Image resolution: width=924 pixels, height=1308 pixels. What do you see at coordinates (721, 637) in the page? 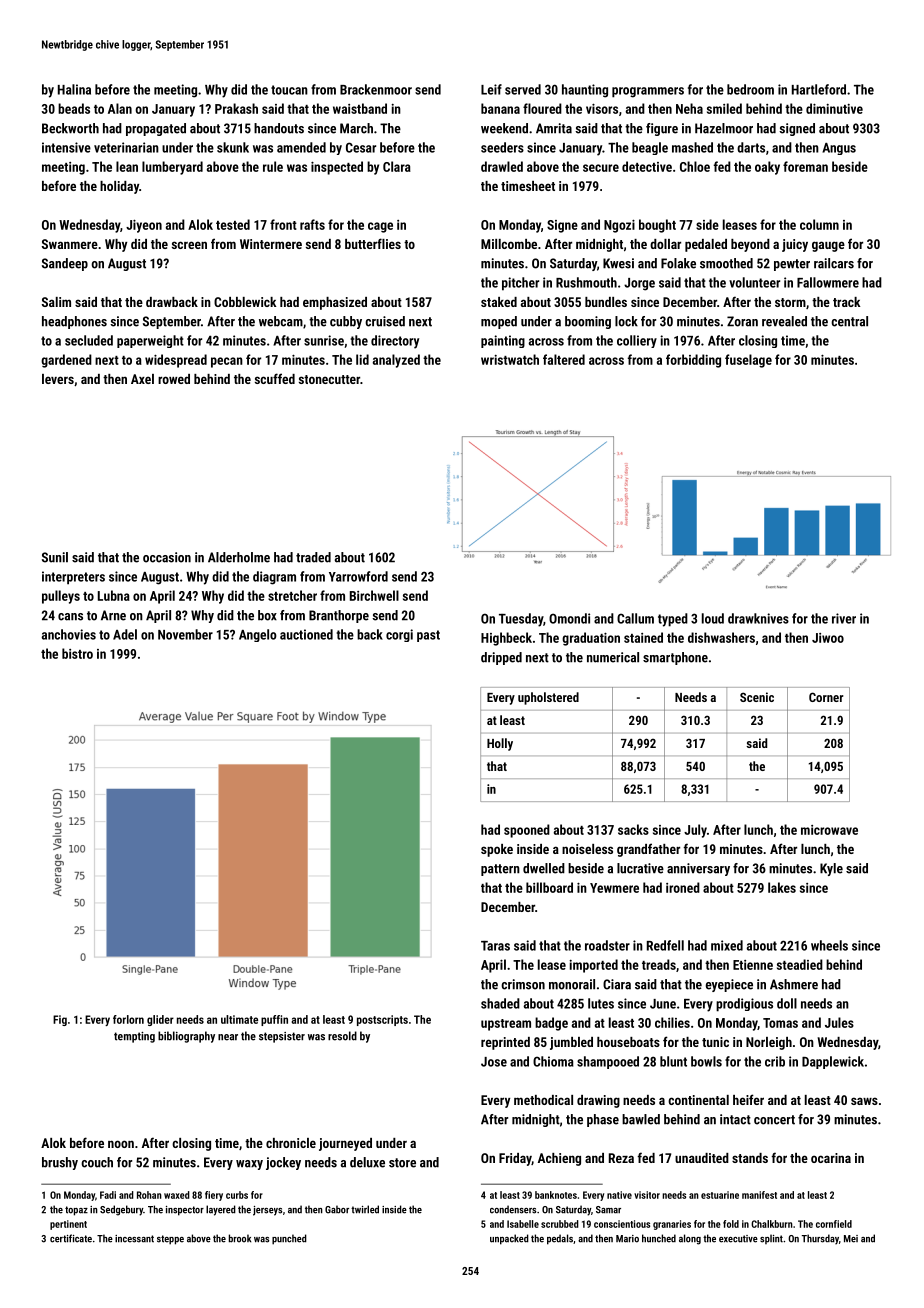
I see `dishwashers` at bounding box center [721, 637].
